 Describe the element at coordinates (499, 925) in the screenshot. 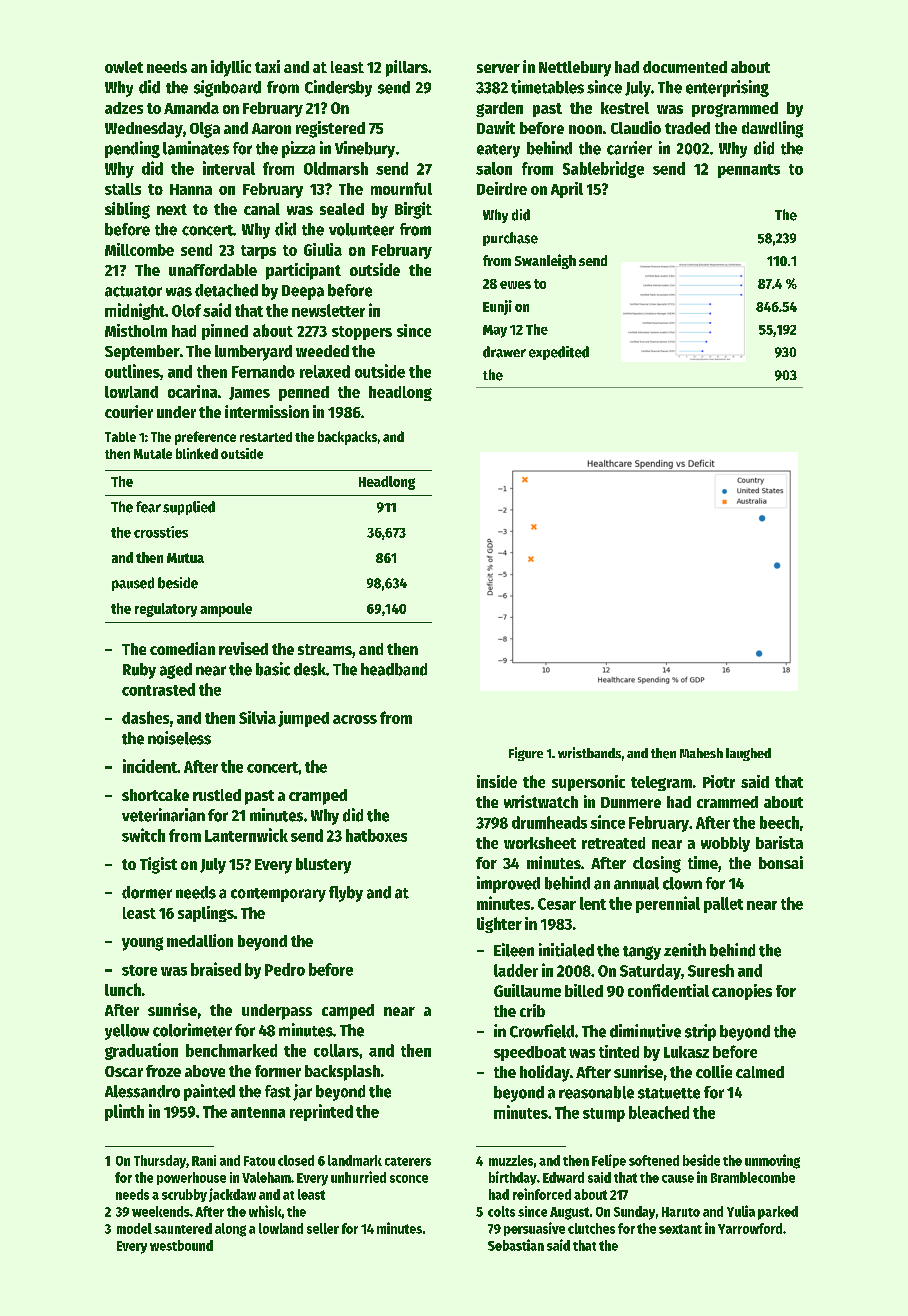

I see `lighter` at that location.
